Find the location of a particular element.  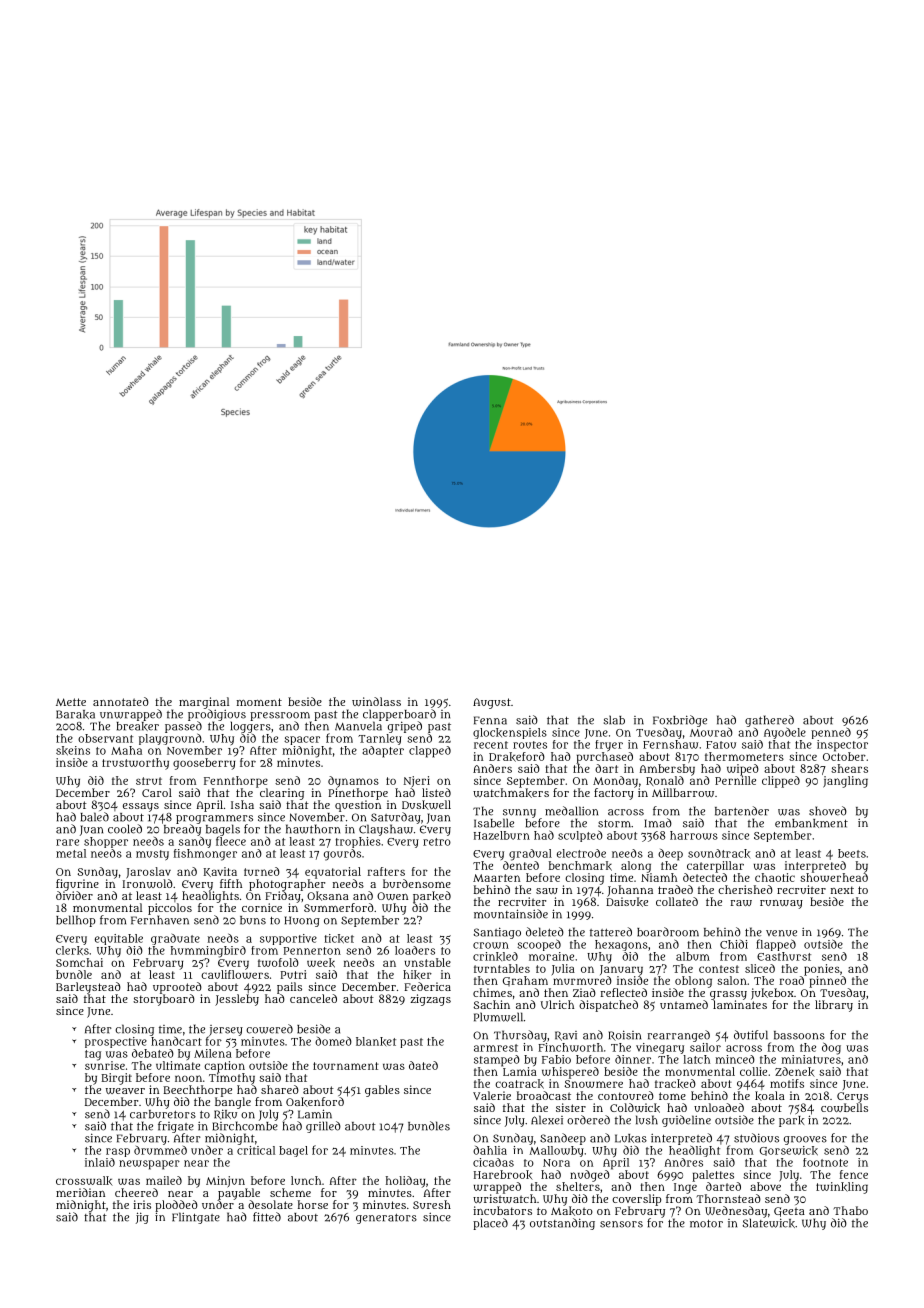

Jessleby is located at coordinates (237, 1000).
